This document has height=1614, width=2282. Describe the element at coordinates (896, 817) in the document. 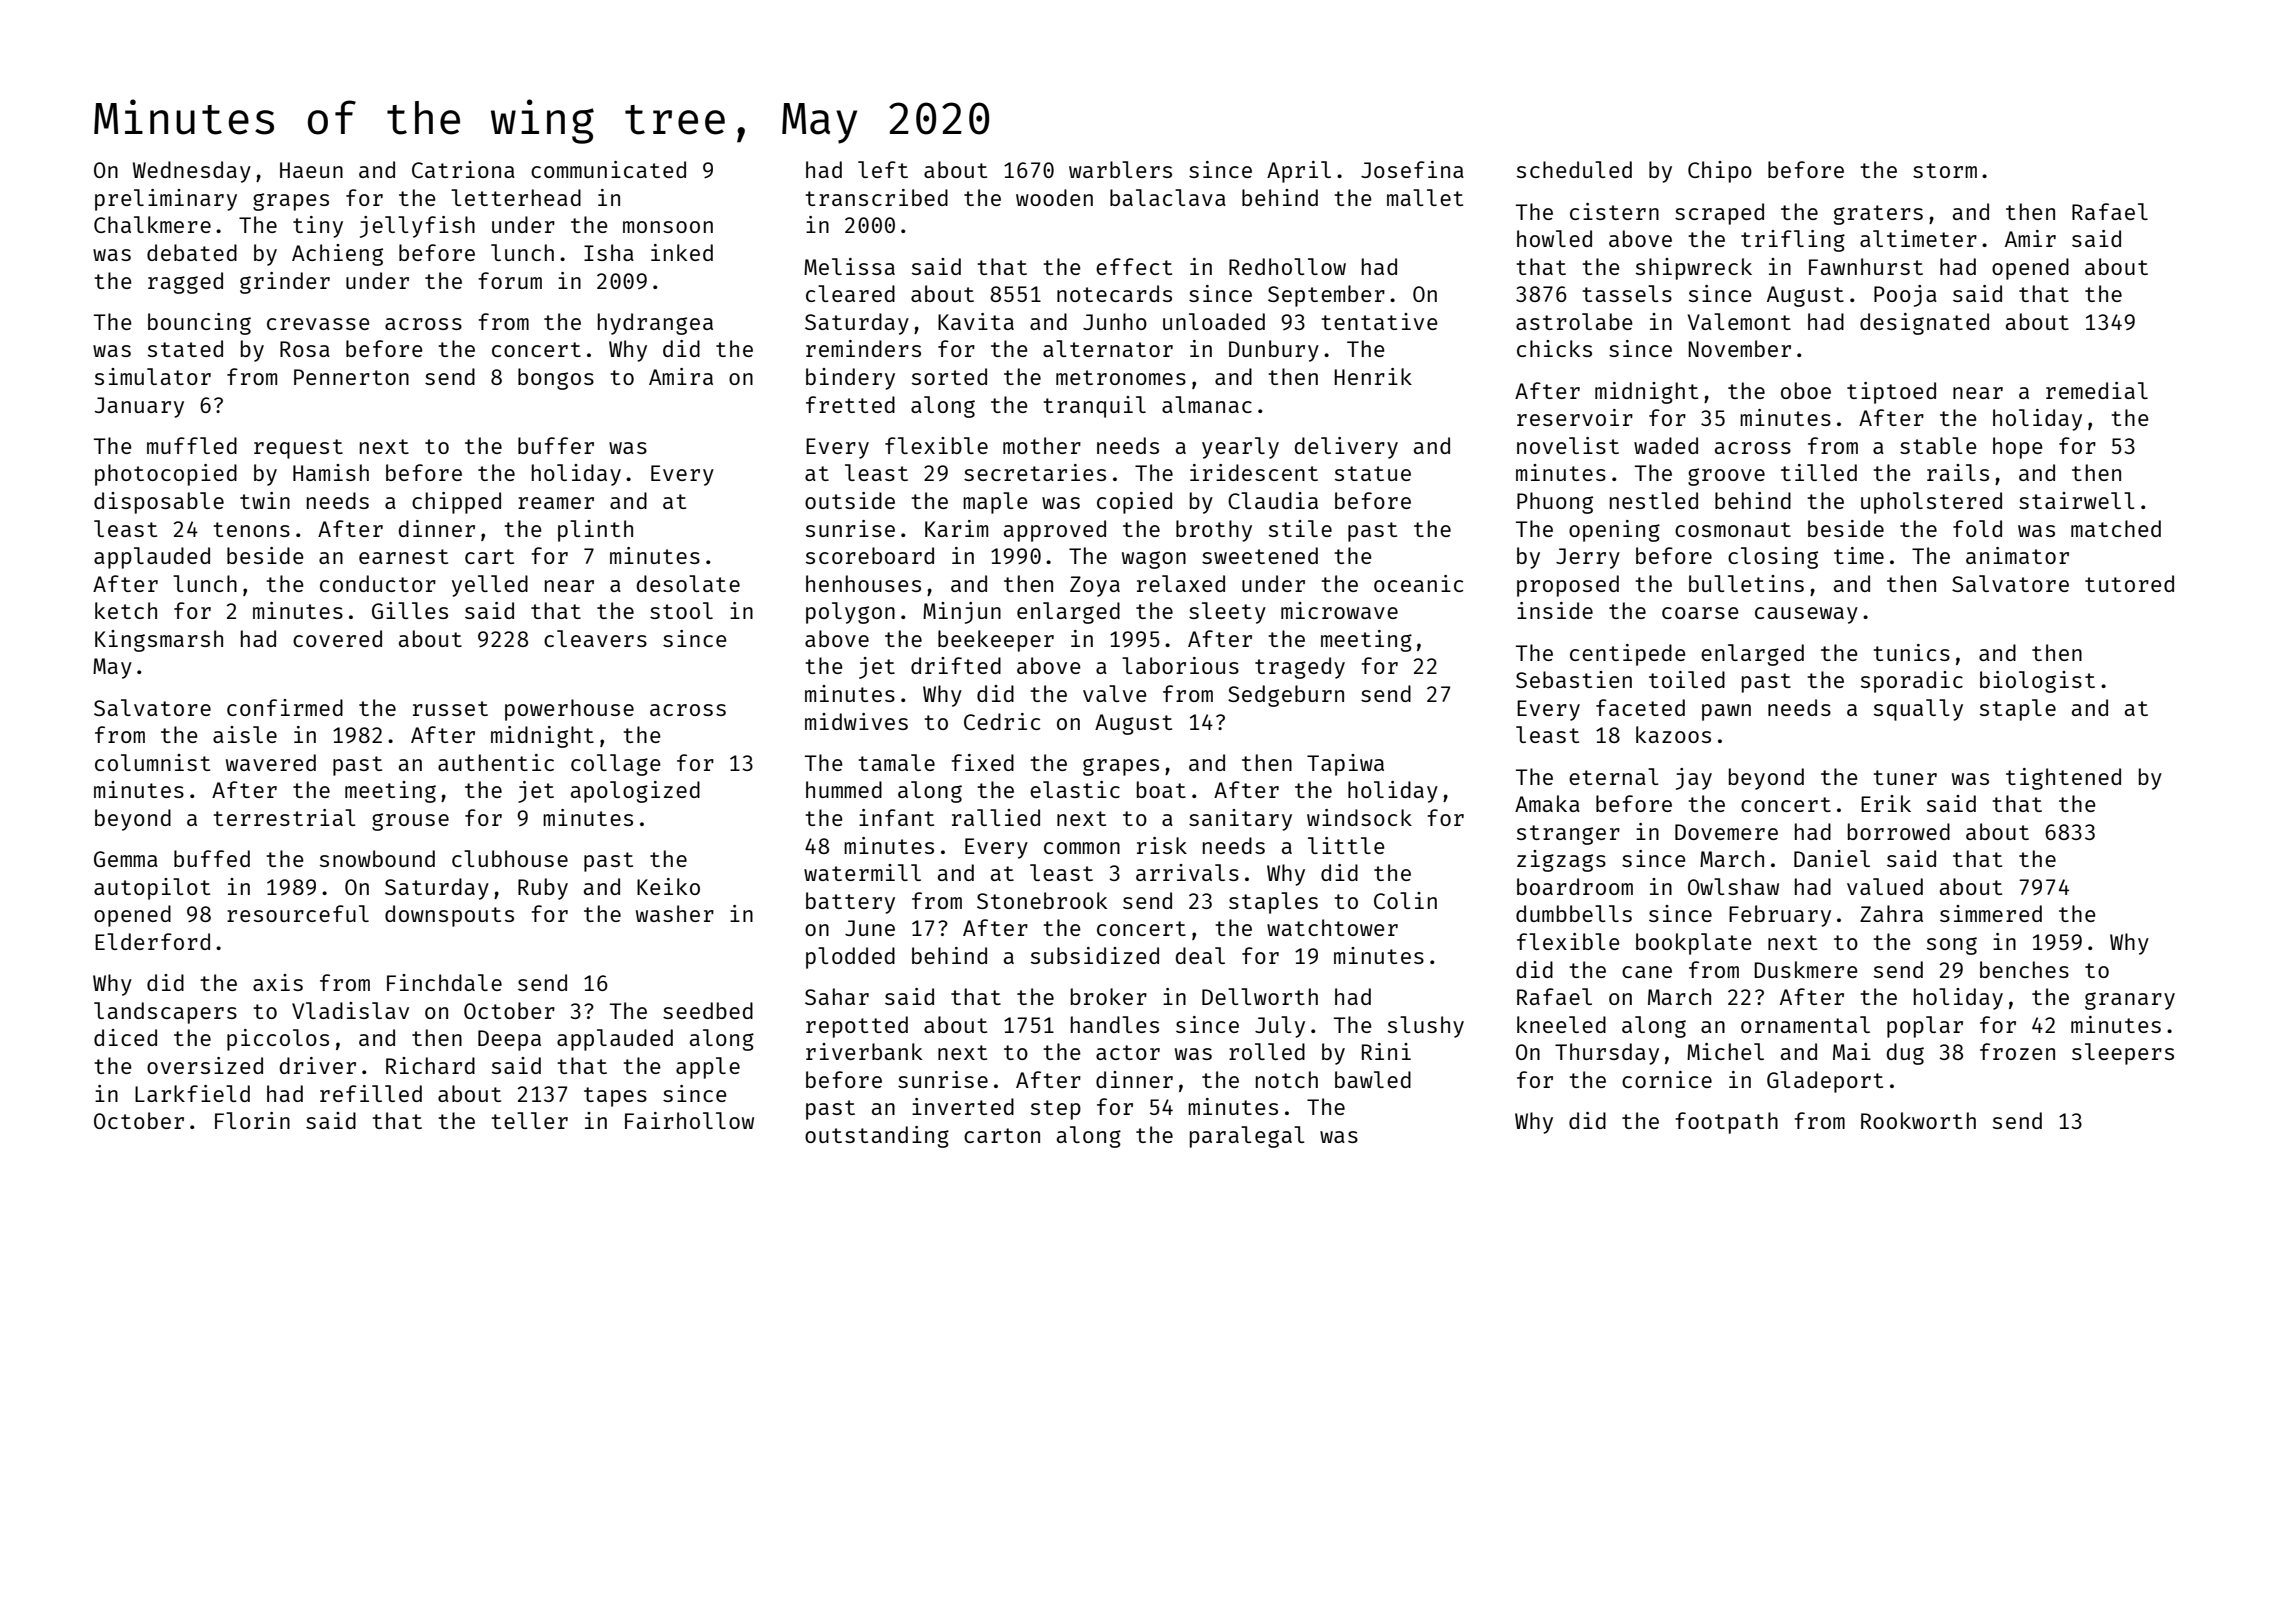

I see `infant` at that location.
